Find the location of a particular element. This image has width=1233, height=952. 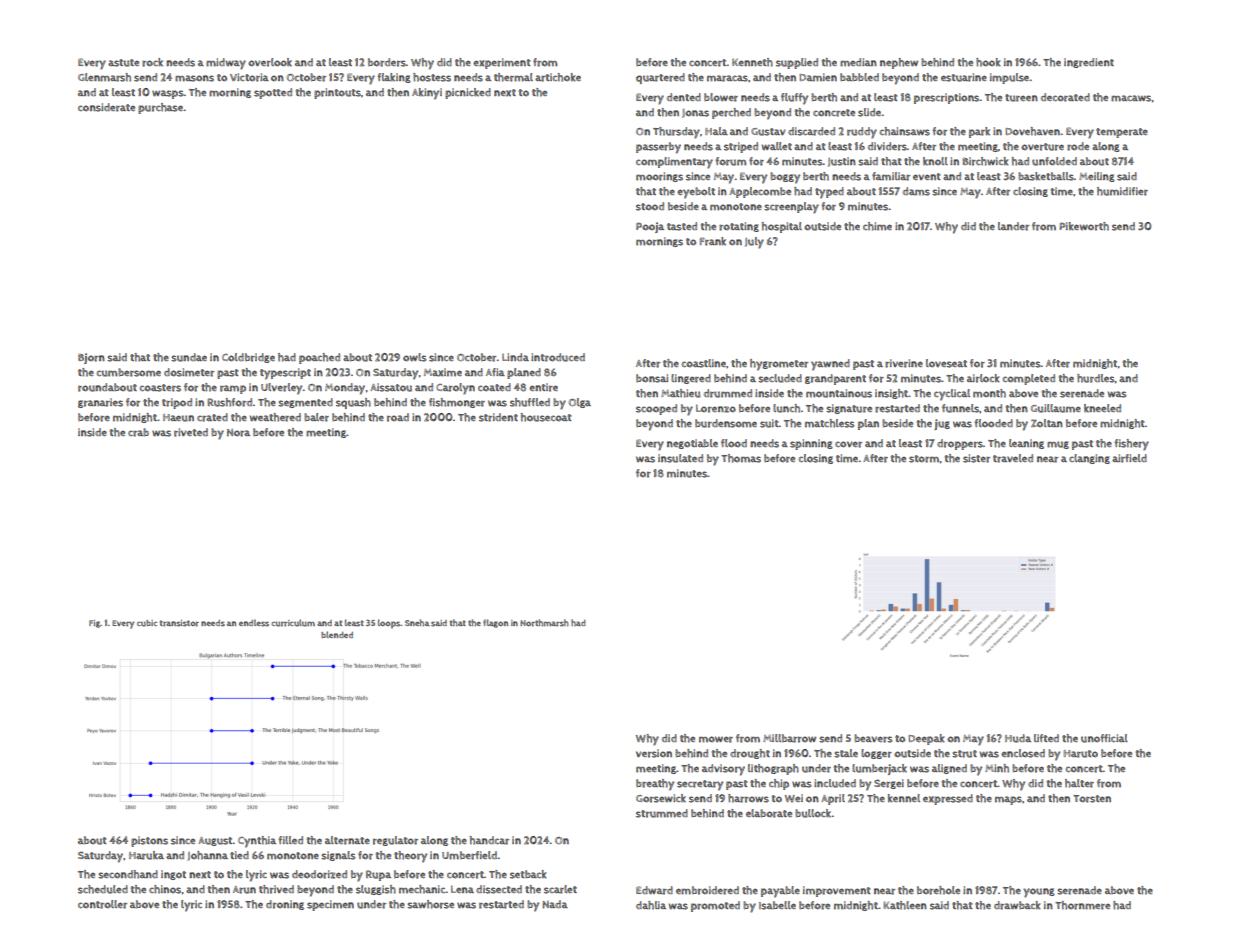

cubic is located at coordinates (147, 623).
